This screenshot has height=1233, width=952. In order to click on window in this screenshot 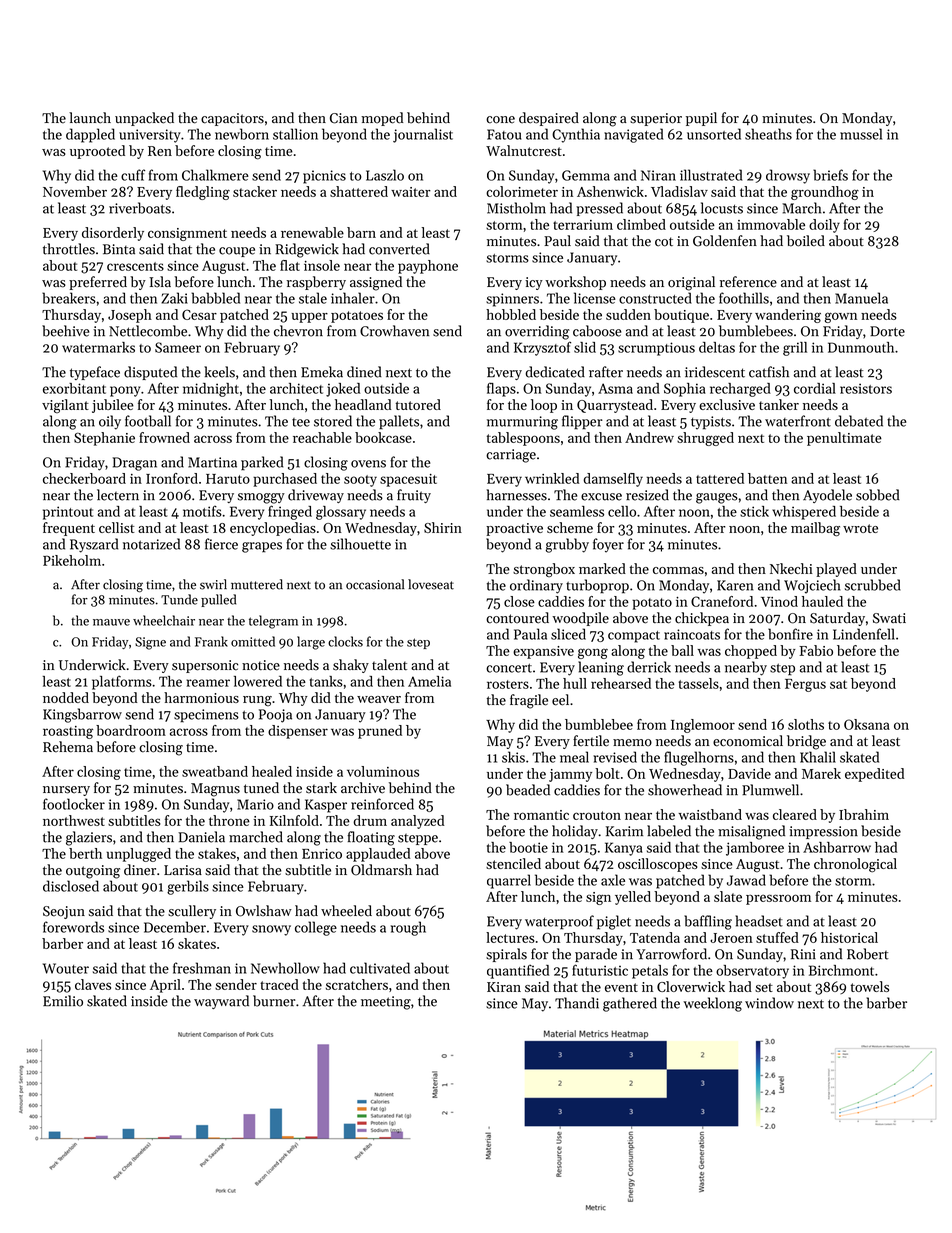, I will do `click(769, 1003)`.
